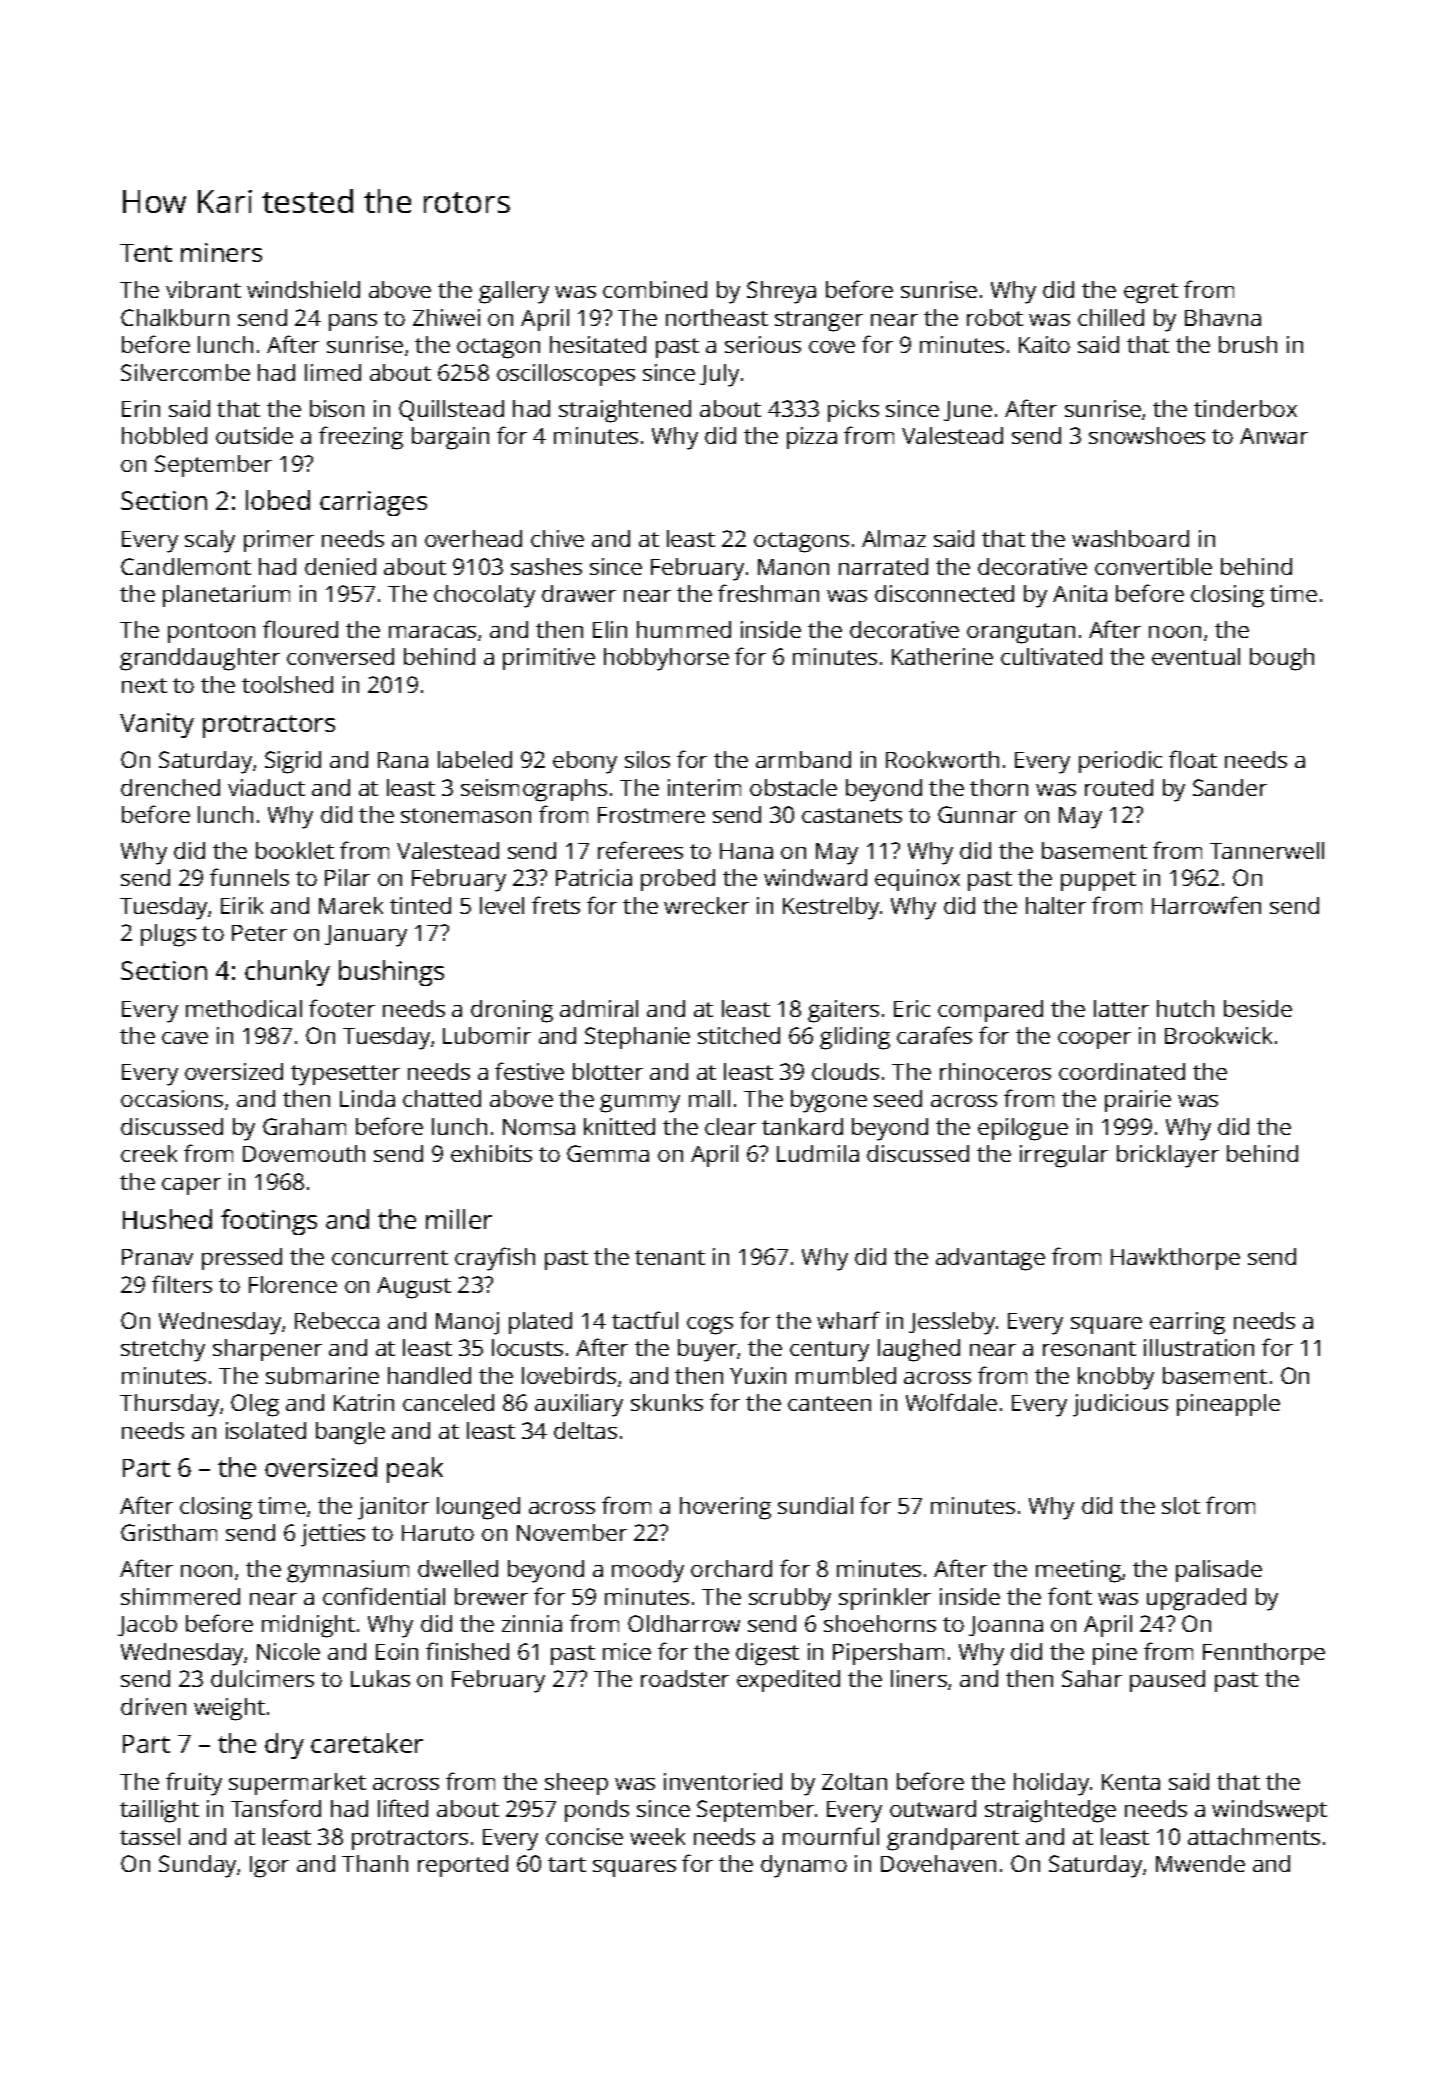 The width and height of the document is (1450, 2100). Describe the element at coordinates (1098, 881) in the document. I see `puppet` at that location.
